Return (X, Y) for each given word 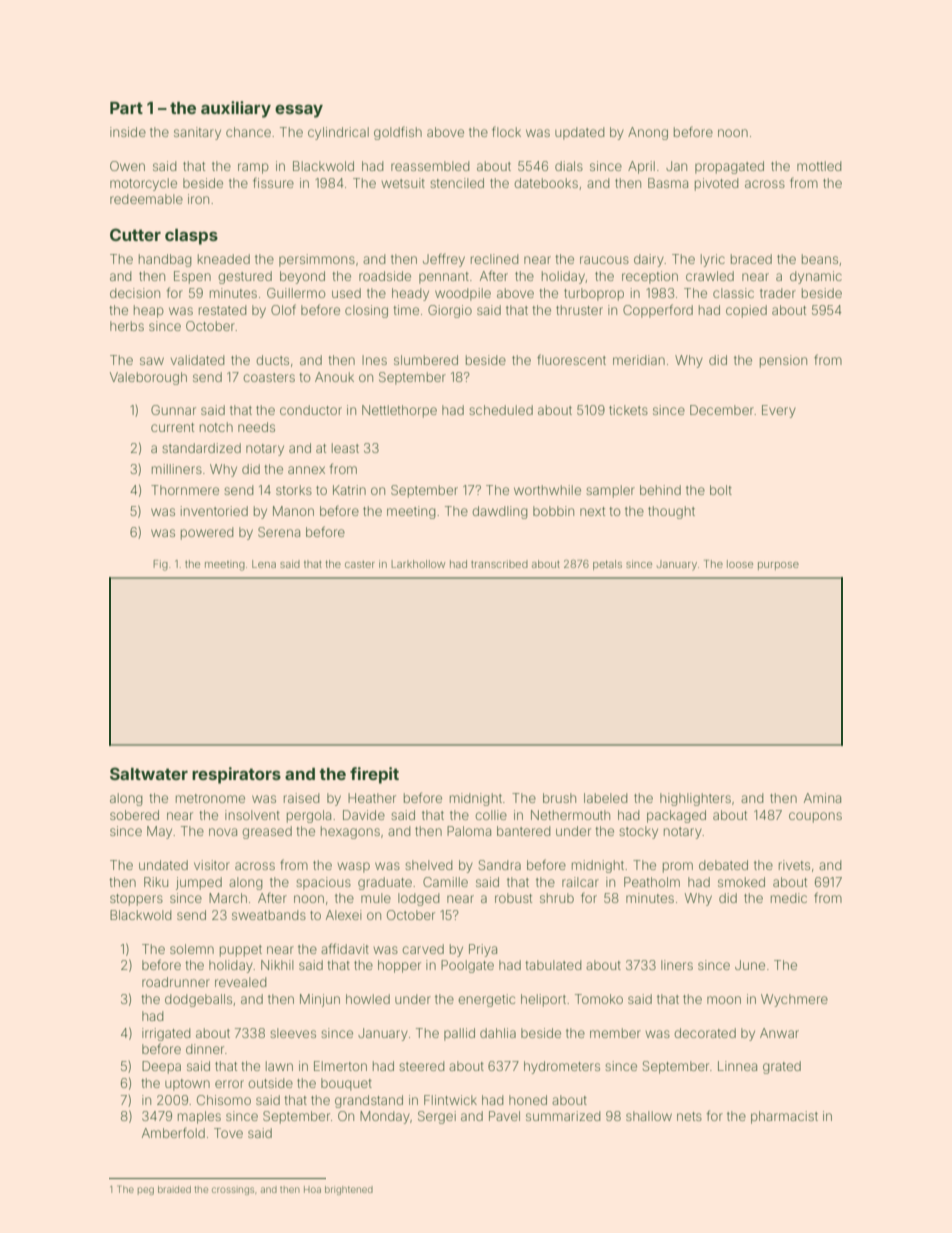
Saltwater (149, 773)
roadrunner (176, 982)
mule (376, 898)
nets (689, 1116)
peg (146, 1191)
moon (724, 1000)
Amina (822, 798)
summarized (563, 1116)
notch (216, 427)
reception (650, 277)
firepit (374, 775)
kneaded (224, 259)
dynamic (816, 277)
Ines (374, 360)
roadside (385, 276)
